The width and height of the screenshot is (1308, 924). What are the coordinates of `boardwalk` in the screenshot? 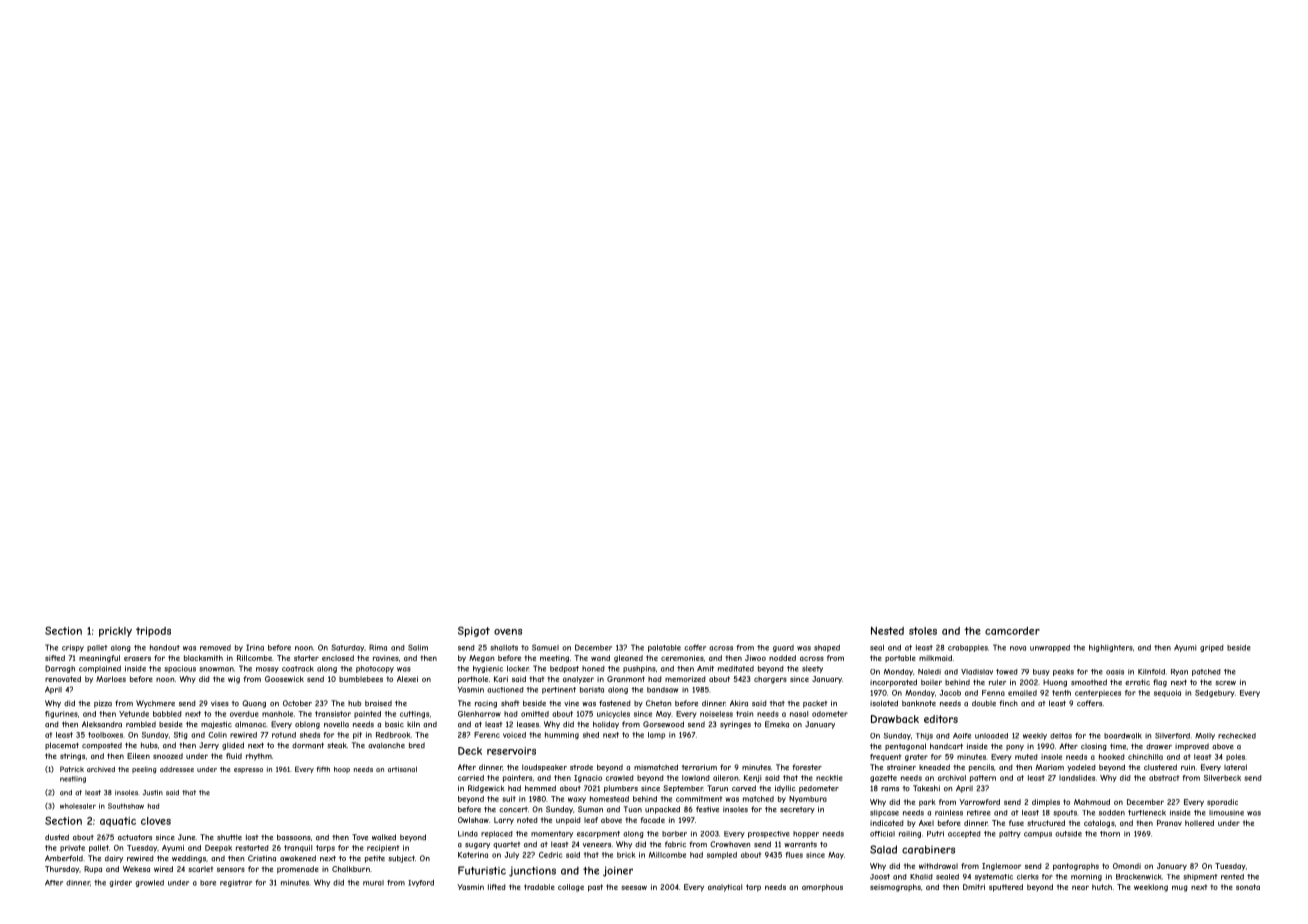 It's located at (1123, 736).
